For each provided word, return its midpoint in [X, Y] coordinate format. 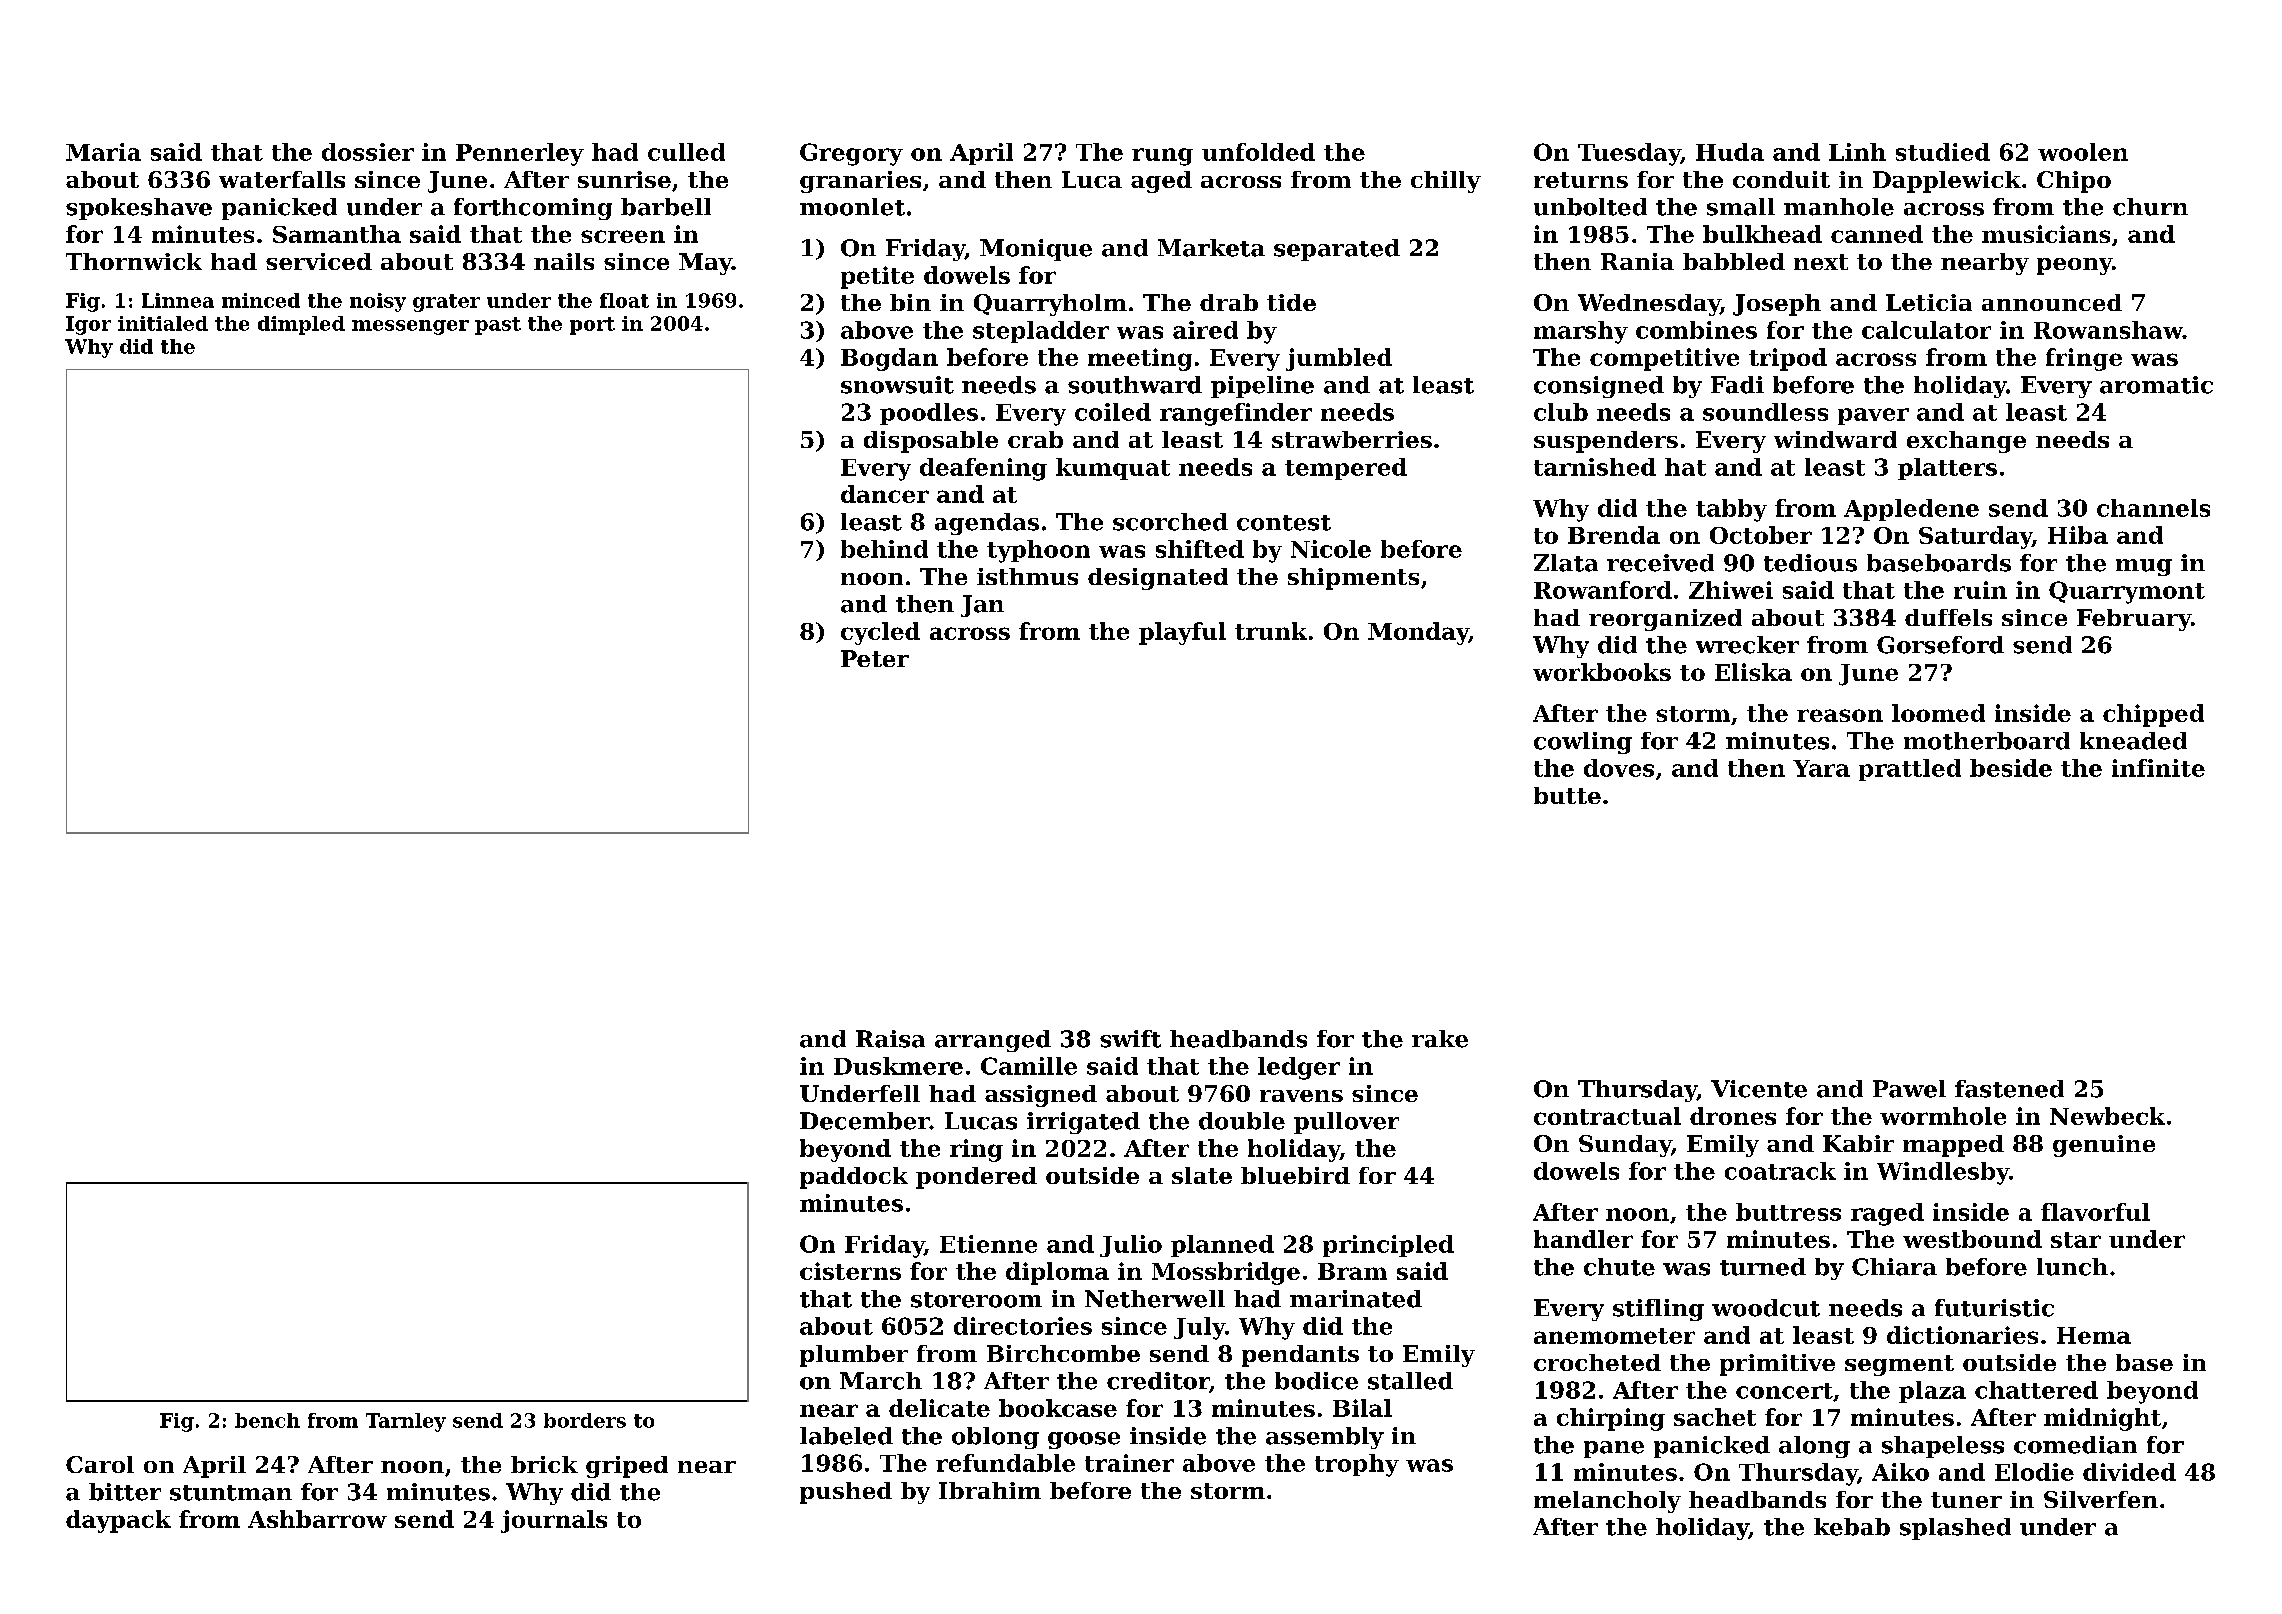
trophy [1357, 1465]
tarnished [1595, 467]
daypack [118, 1521]
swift [1130, 1039]
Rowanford [1603, 590]
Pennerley [520, 154]
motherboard [1987, 741]
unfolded [1258, 152]
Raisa [890, 1039]
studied [1943, 152]
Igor [88, 325]
